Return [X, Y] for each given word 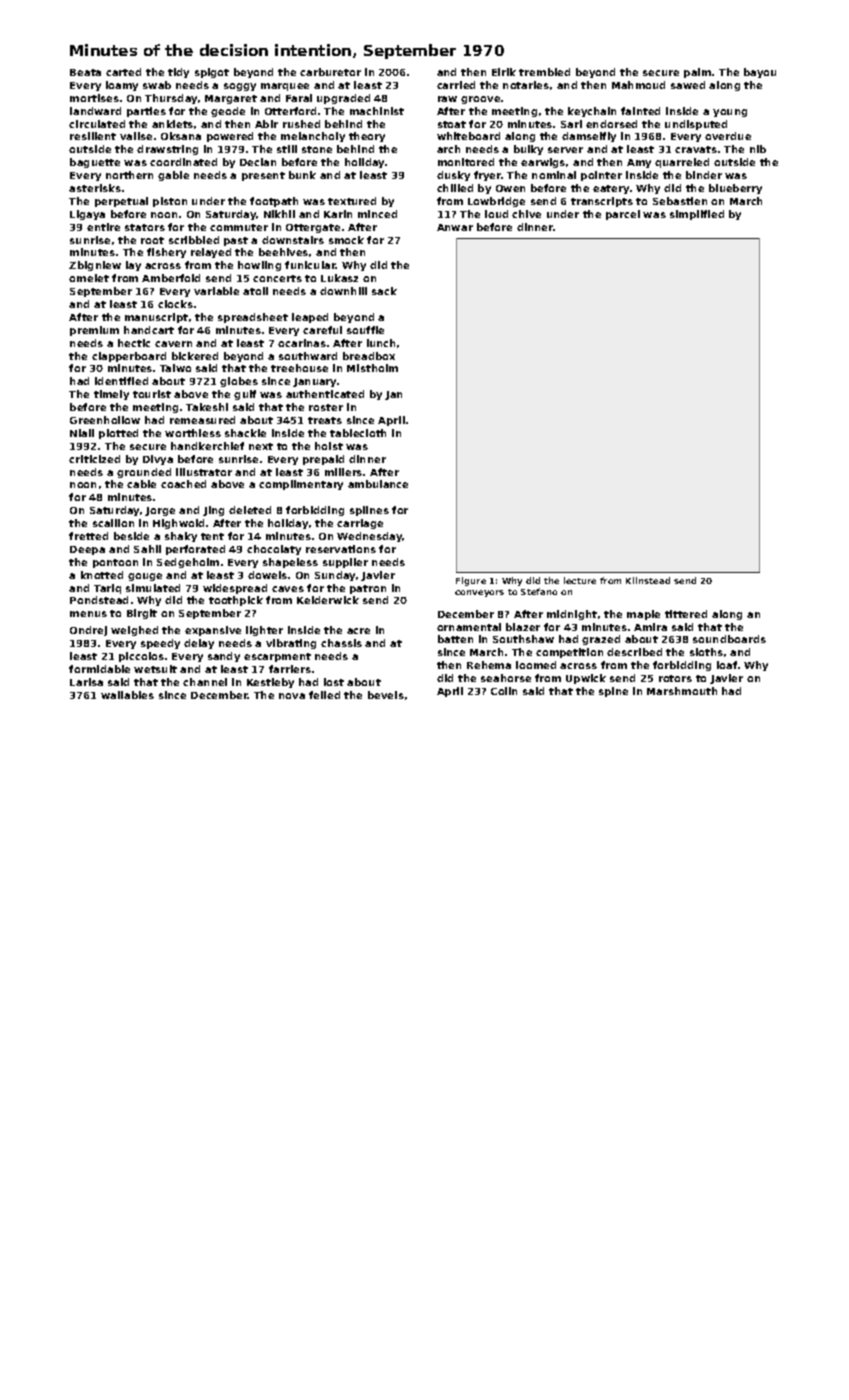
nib [758, 149]
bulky [528, 150]
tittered [686, 614]
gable [173, 176]
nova [292, 696]
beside [131, 536]
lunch [381, 343]
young [730, 113]
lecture [580, 580]
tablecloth [358, 433]
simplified [697, 215]
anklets [172, 124]
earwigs [543, 163]
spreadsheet [253, 318]
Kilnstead [648, 580]
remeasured [202, 420]
